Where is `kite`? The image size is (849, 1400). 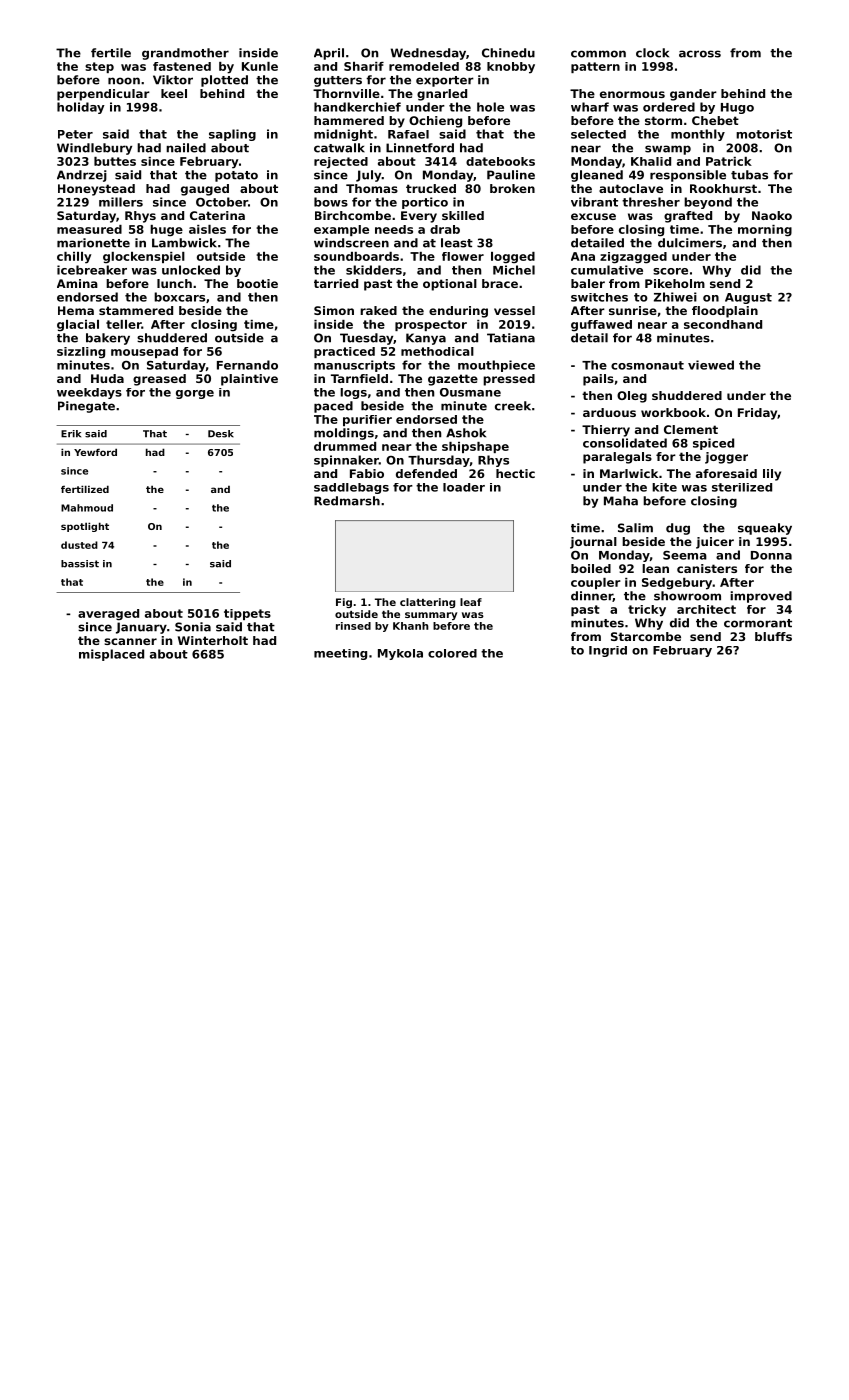
kite is located at coordinates (664, 487).
